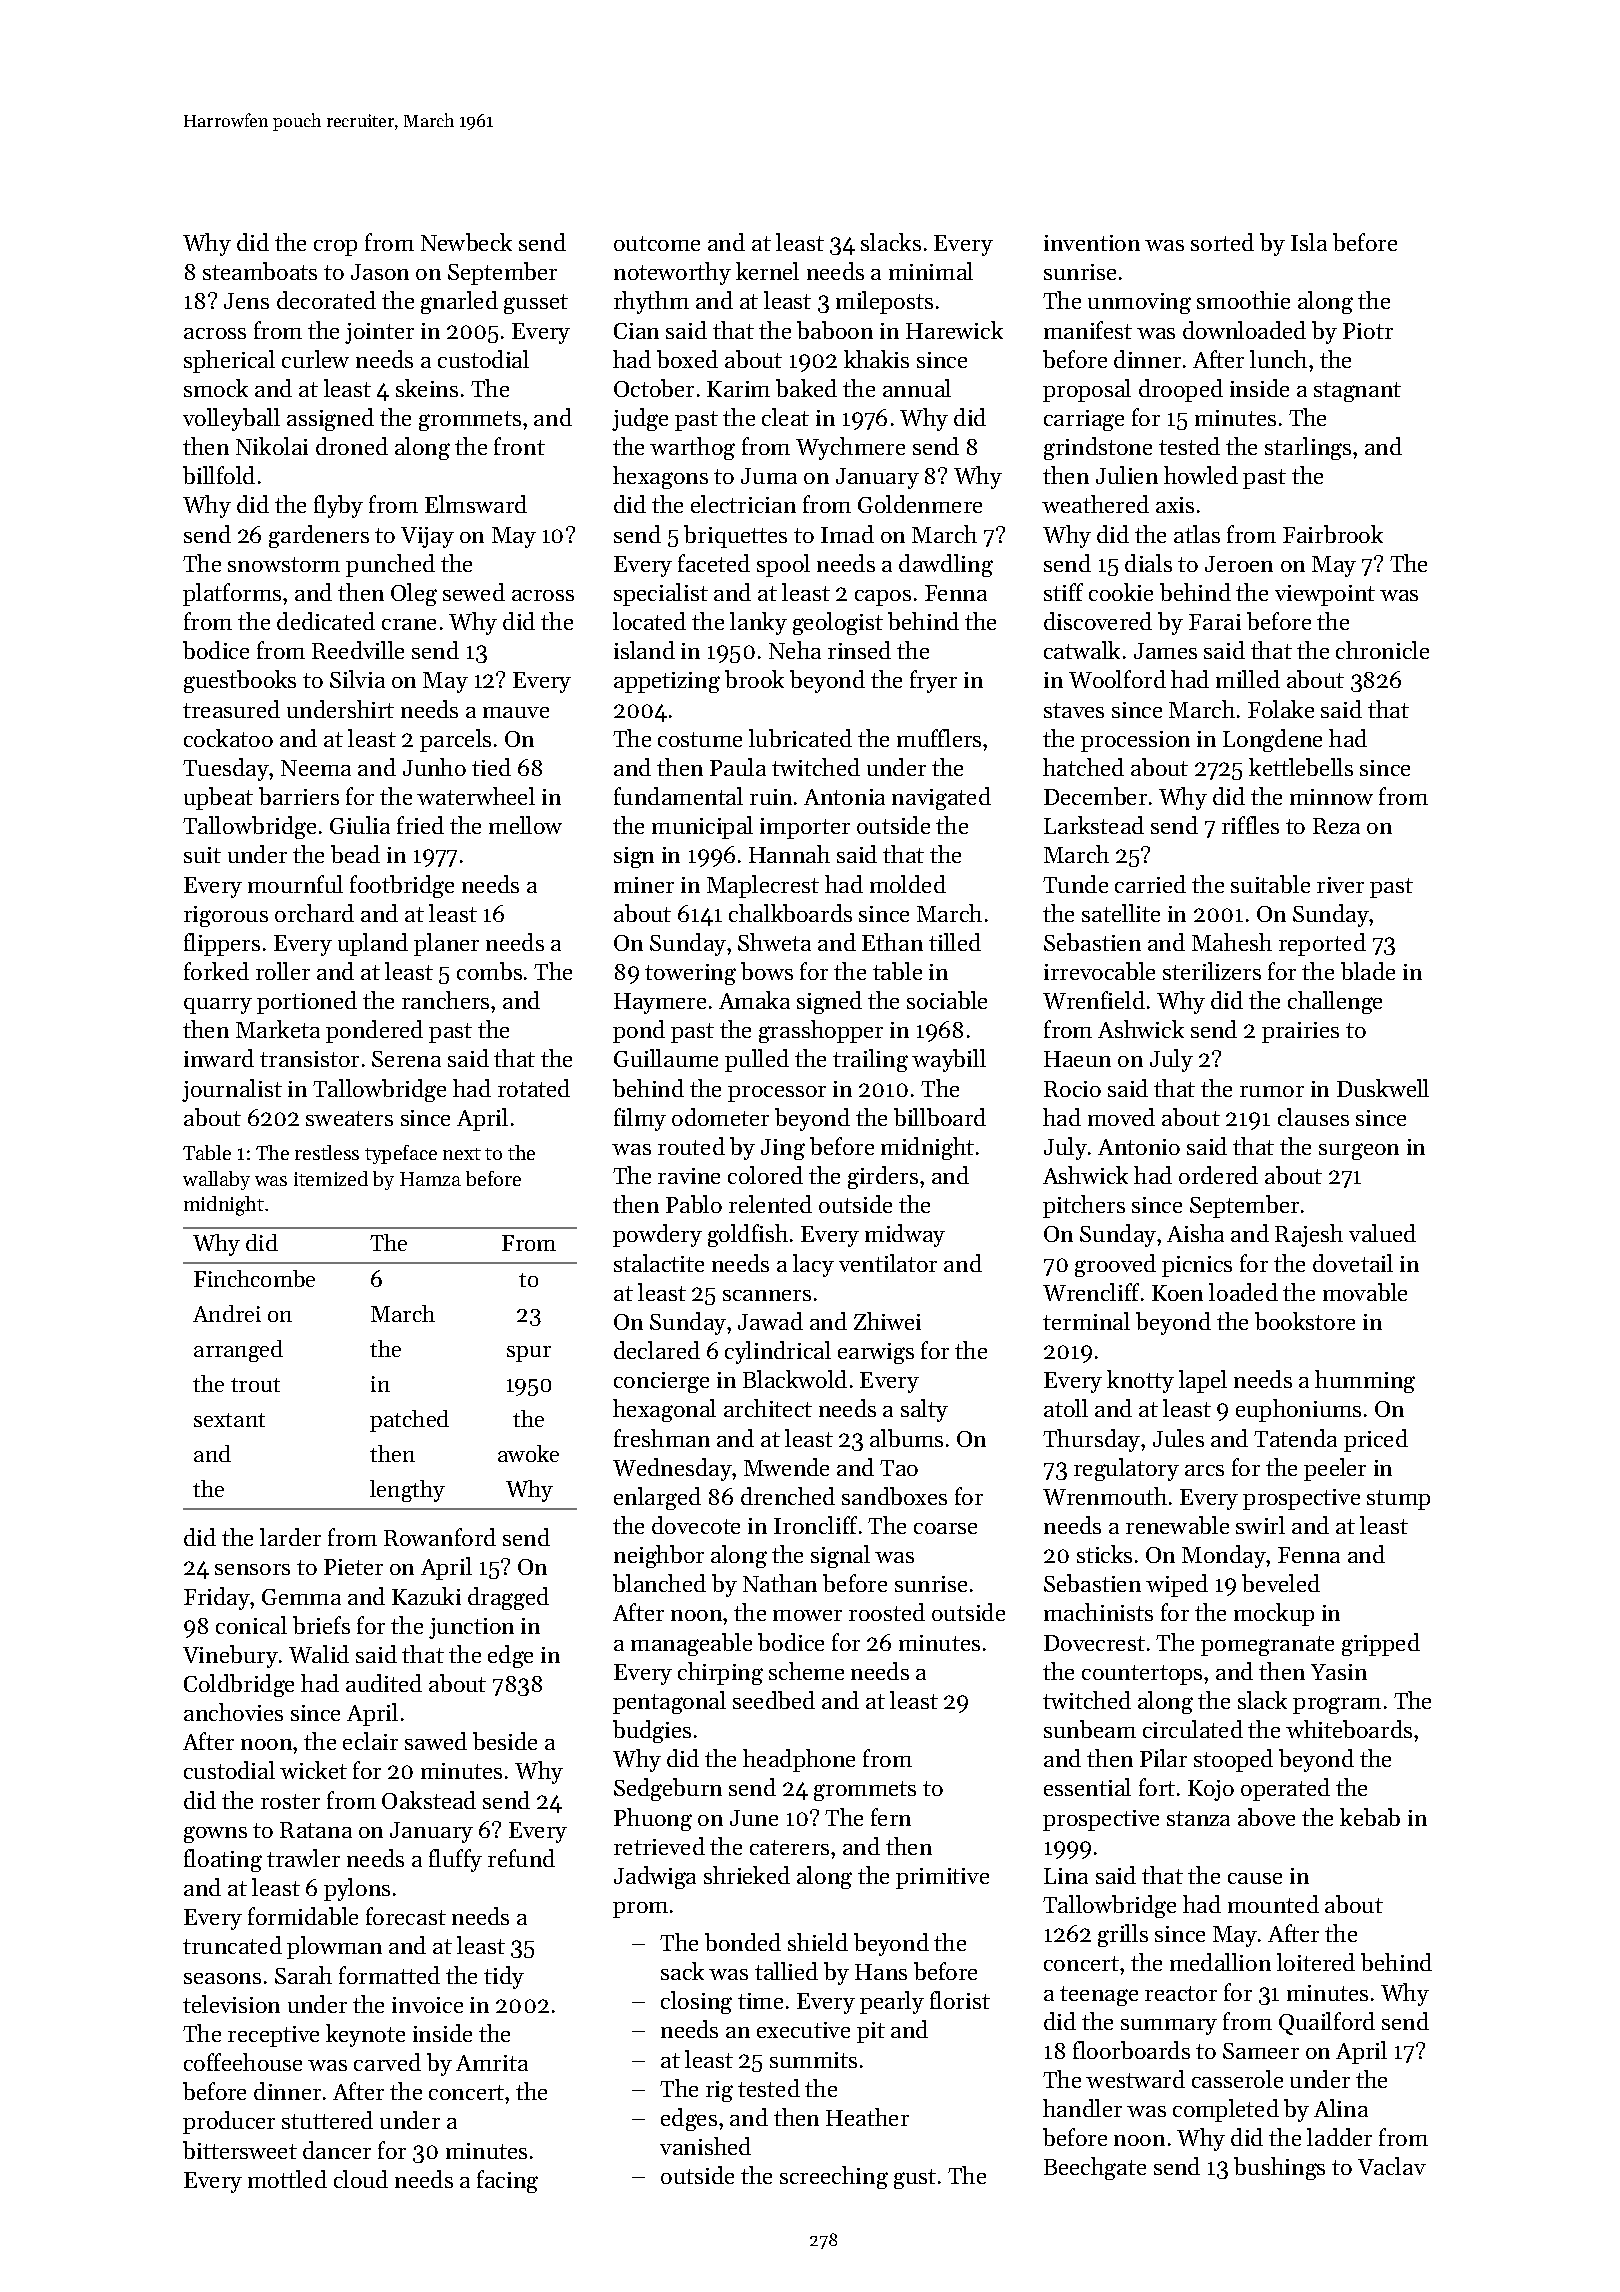 The image size is (1620, 2292). I want to click on hexagons, so click(660, 477).
